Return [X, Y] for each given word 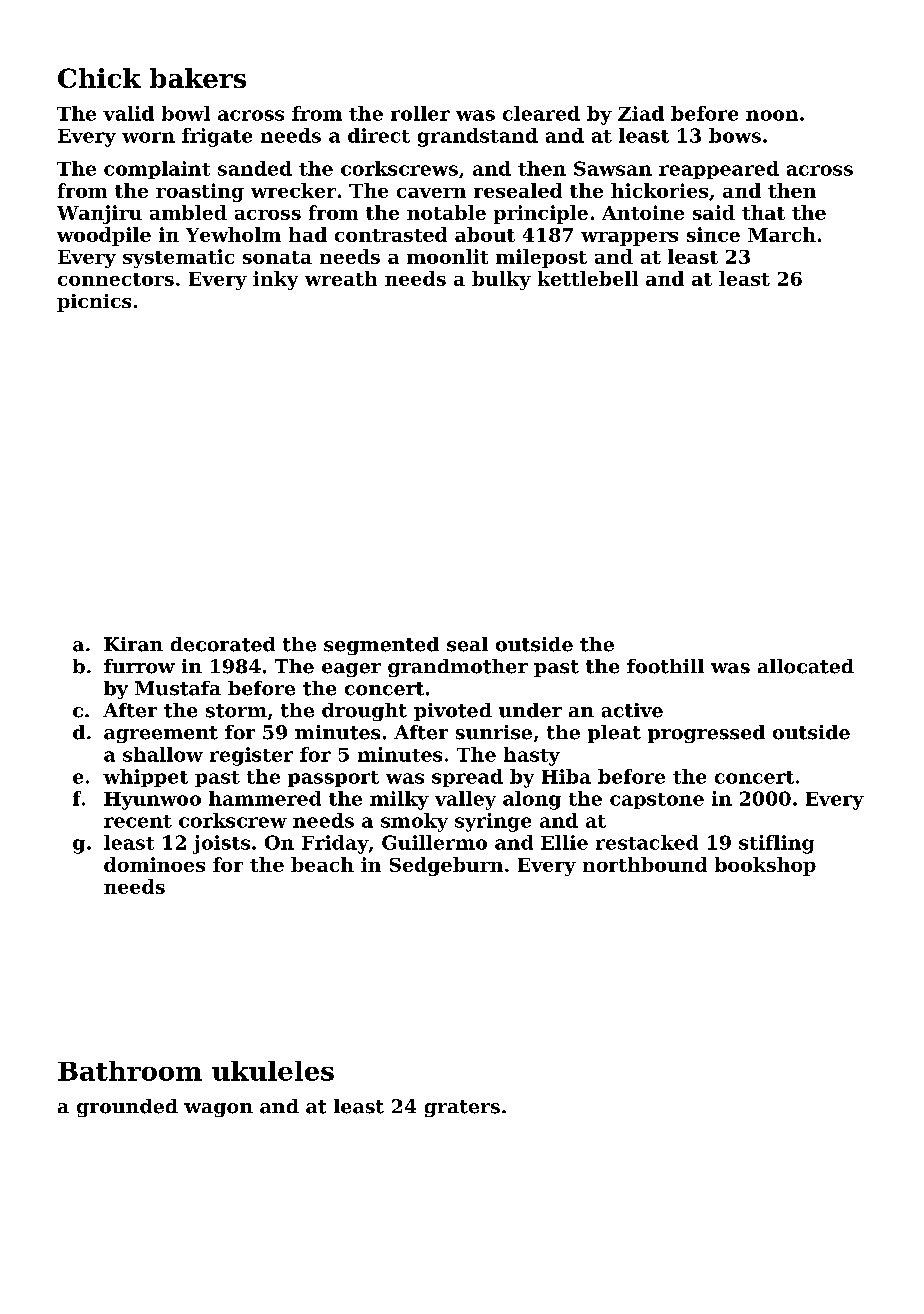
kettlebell [588, 278]
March [782, 234]
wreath [341, 278]
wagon [218, 1110]
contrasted [391, 234]
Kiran [133, 644]
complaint [157, 170]
